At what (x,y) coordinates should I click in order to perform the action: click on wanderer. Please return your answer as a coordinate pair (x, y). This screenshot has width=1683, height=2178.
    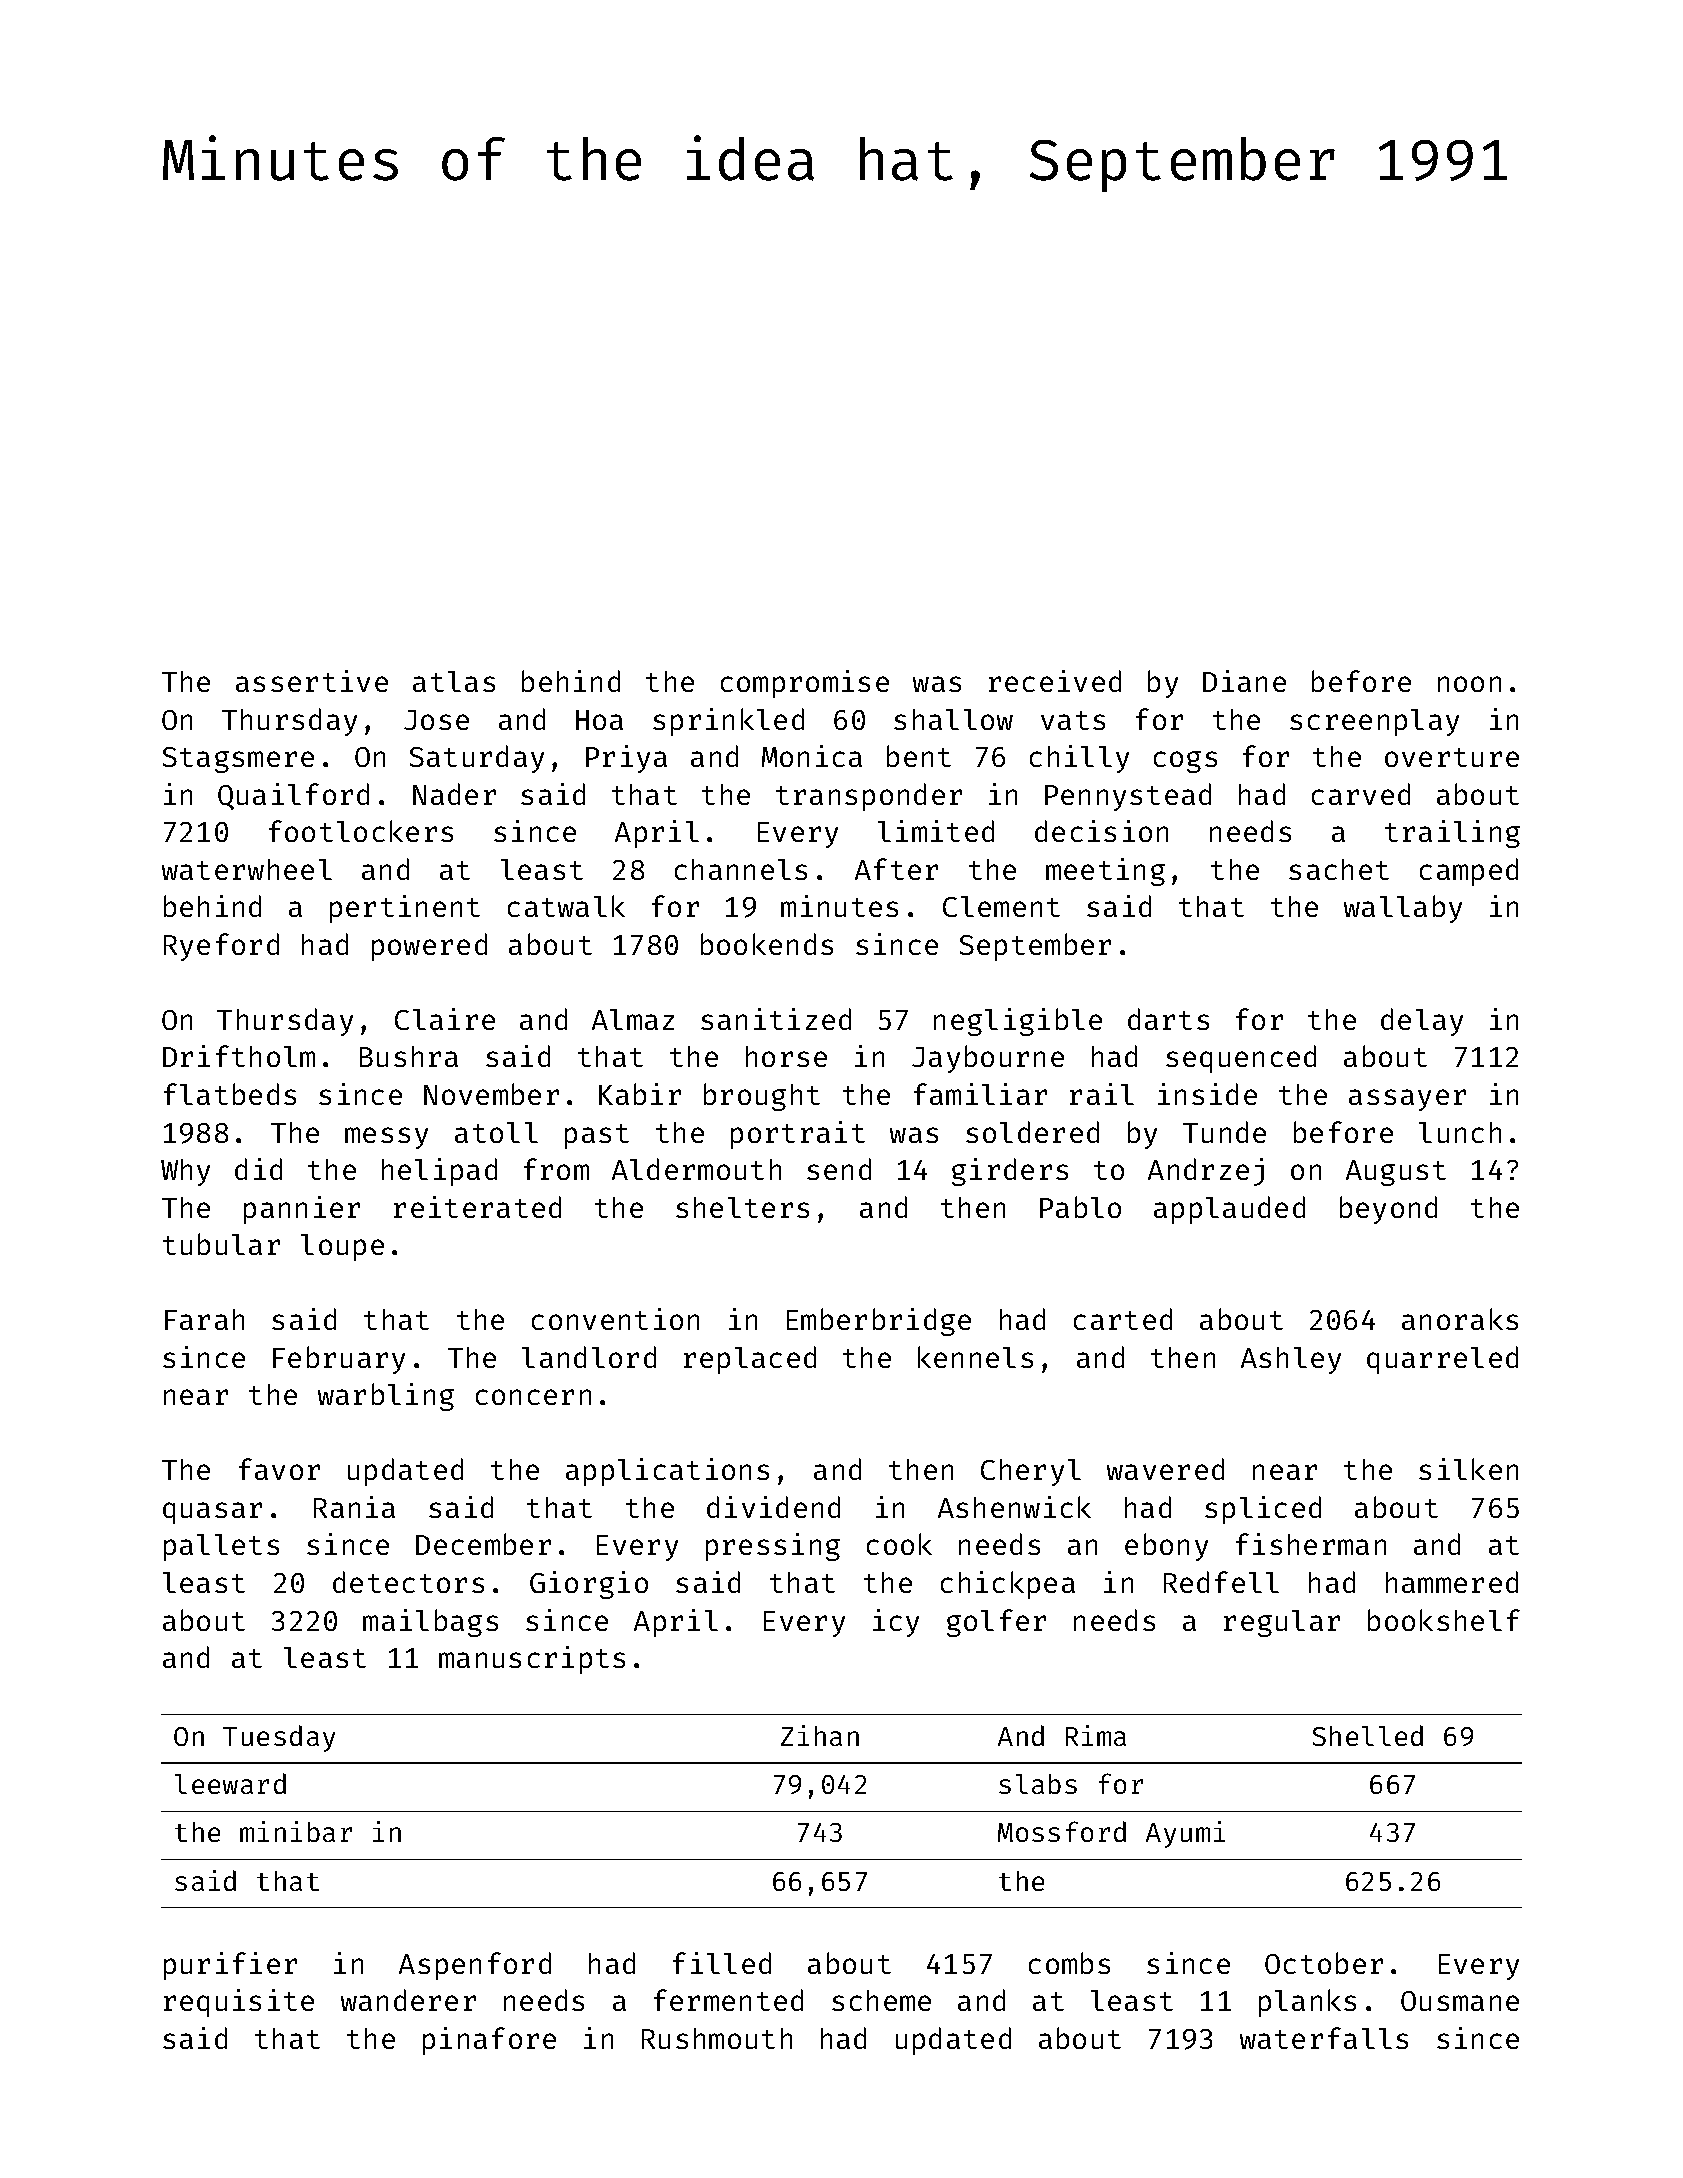
    Looking at the image, I should click on (408, 2000).
